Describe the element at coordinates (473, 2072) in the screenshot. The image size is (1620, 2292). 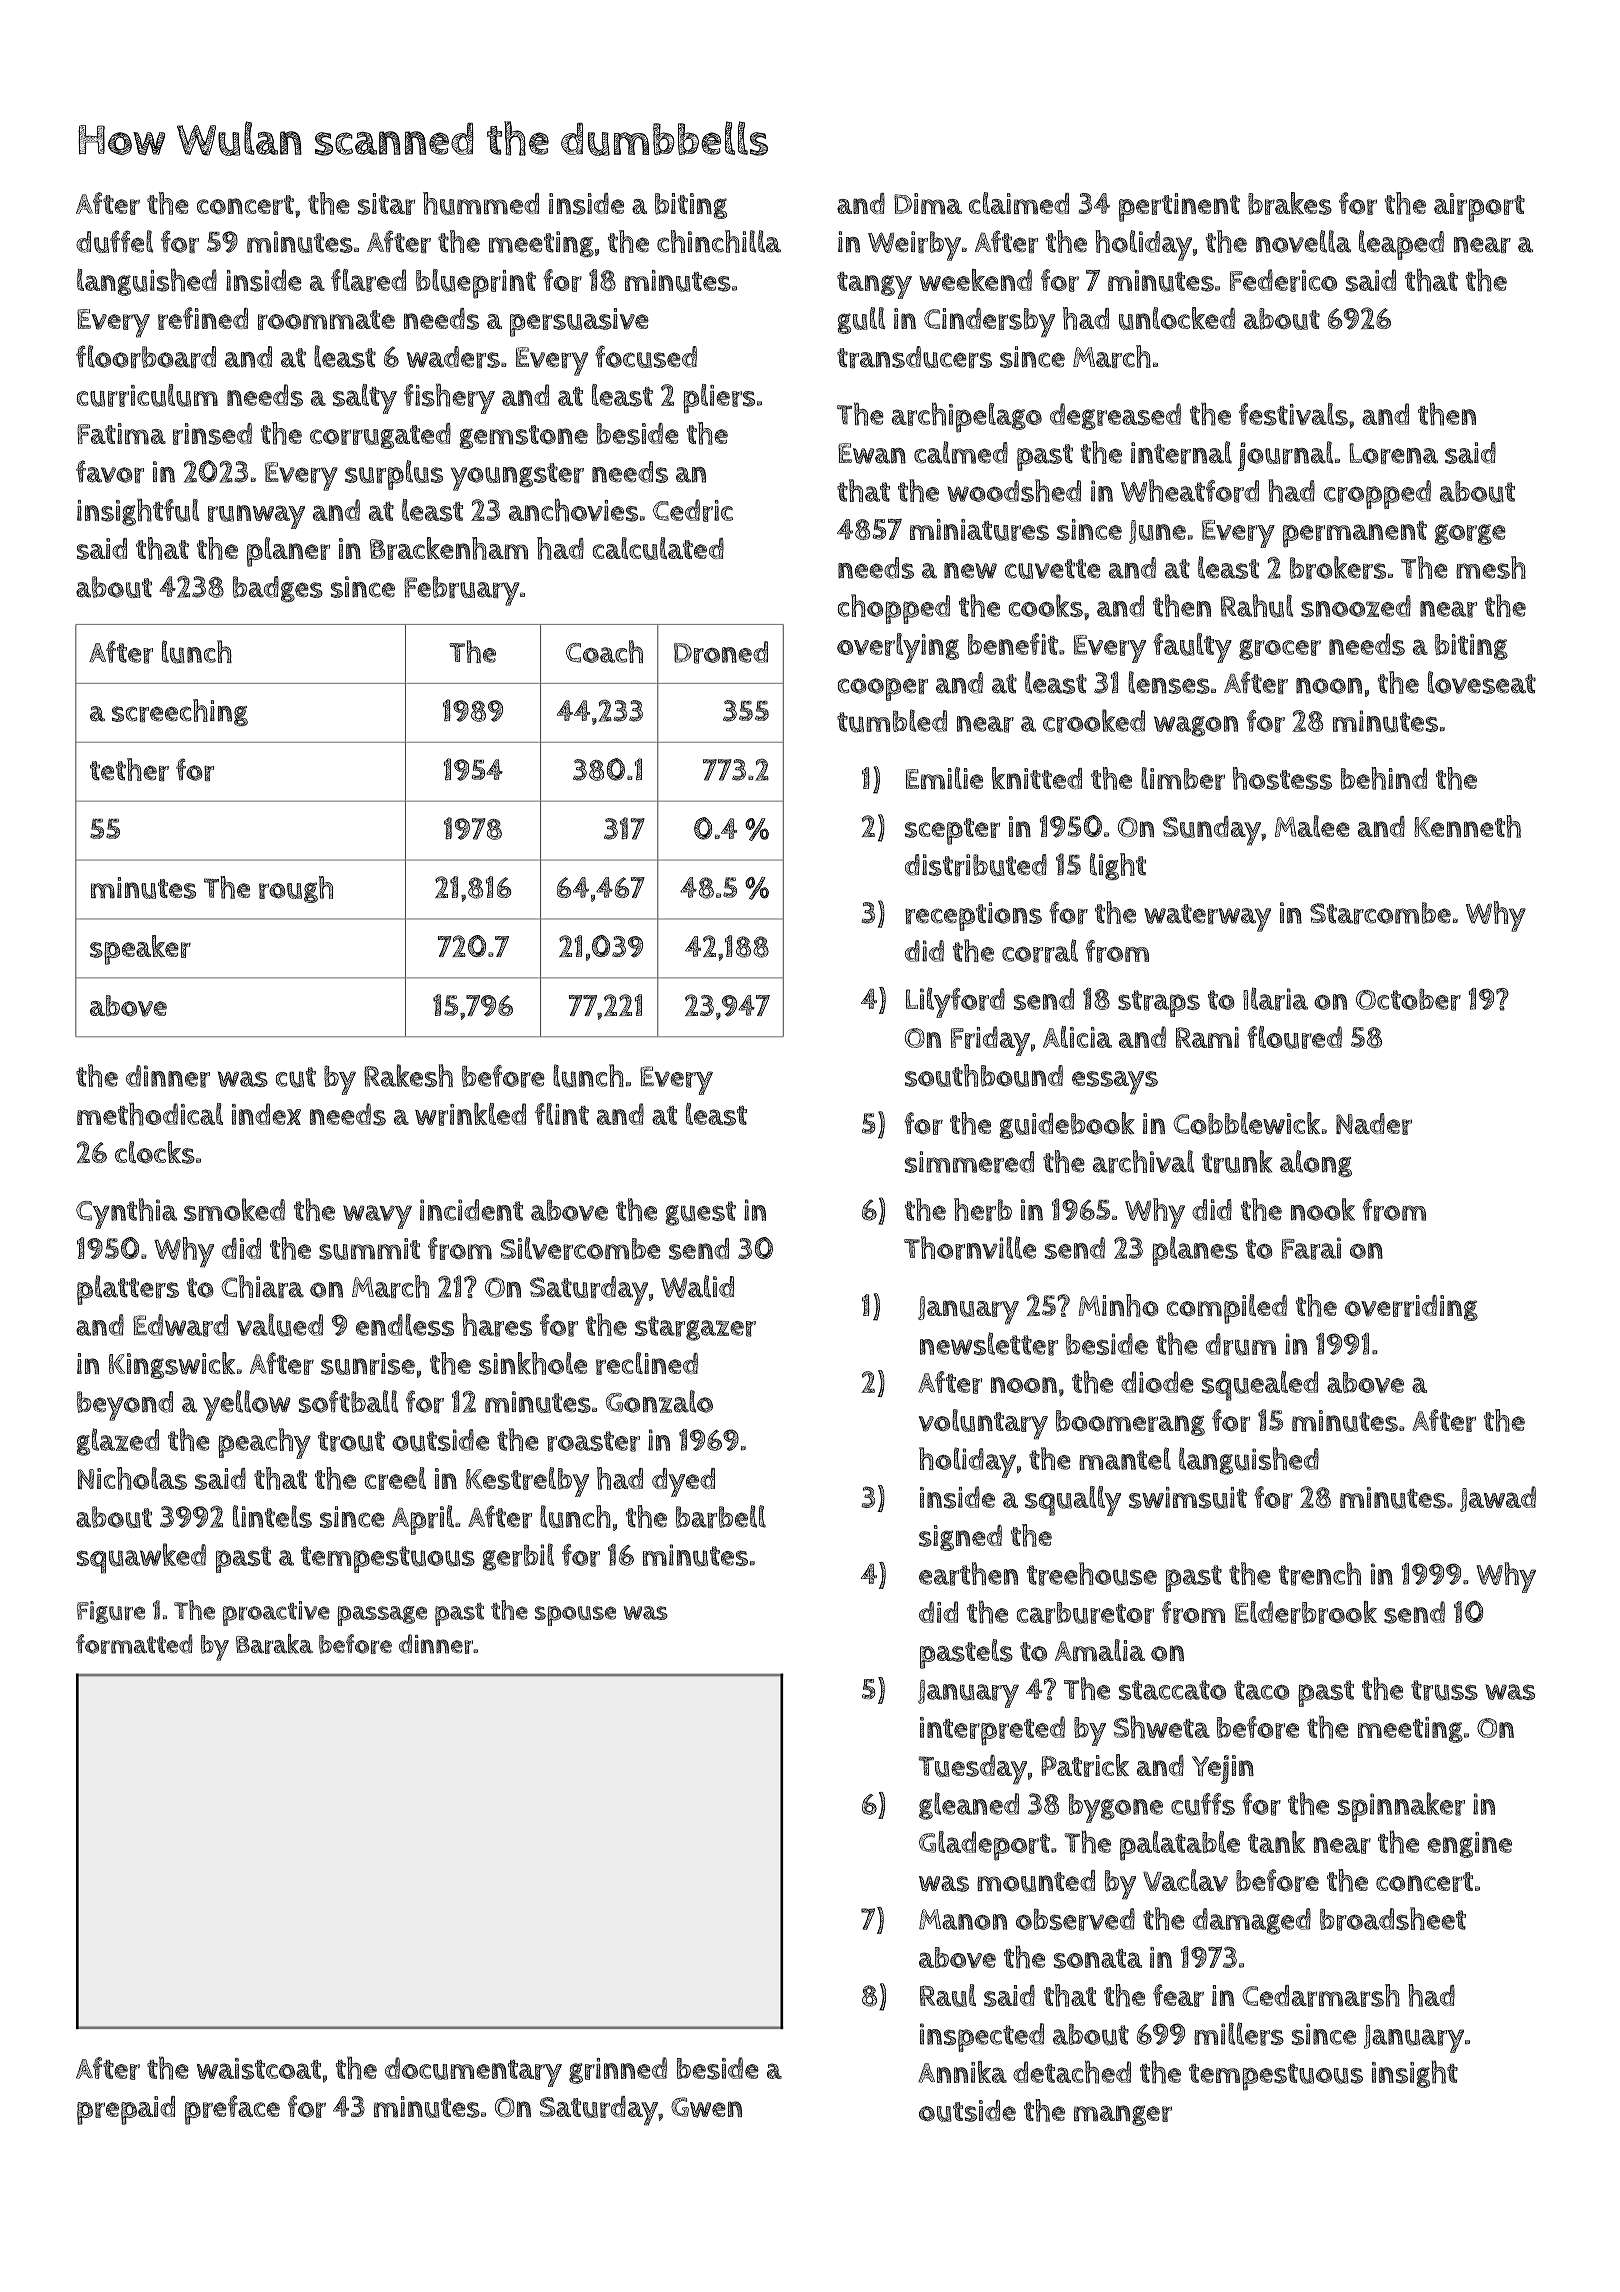
I see `documentary` at that location.
